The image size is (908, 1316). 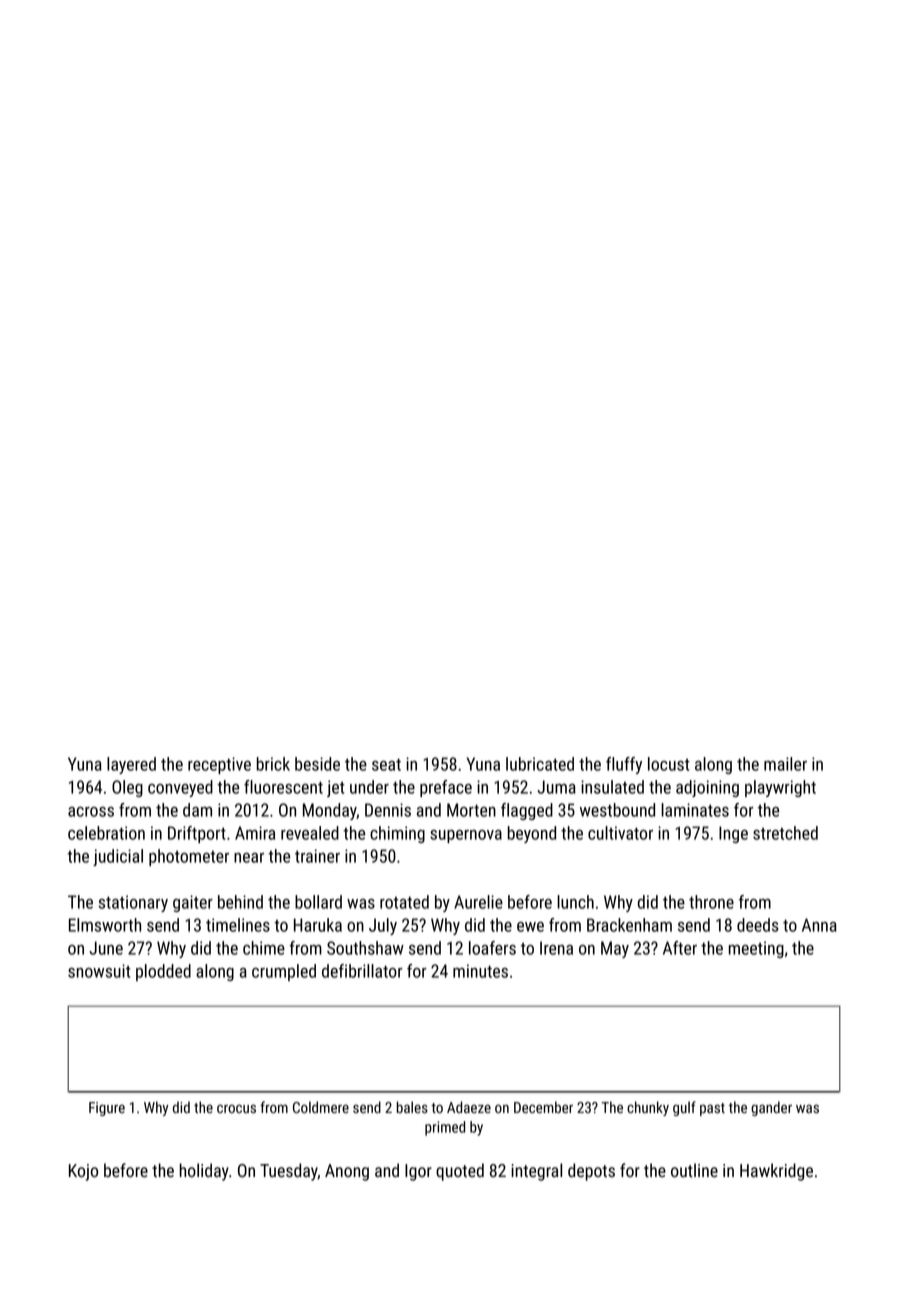 What do you see at coordinates (669, 764) in the page?
I see `locust` at bounding box center [669, 764].
